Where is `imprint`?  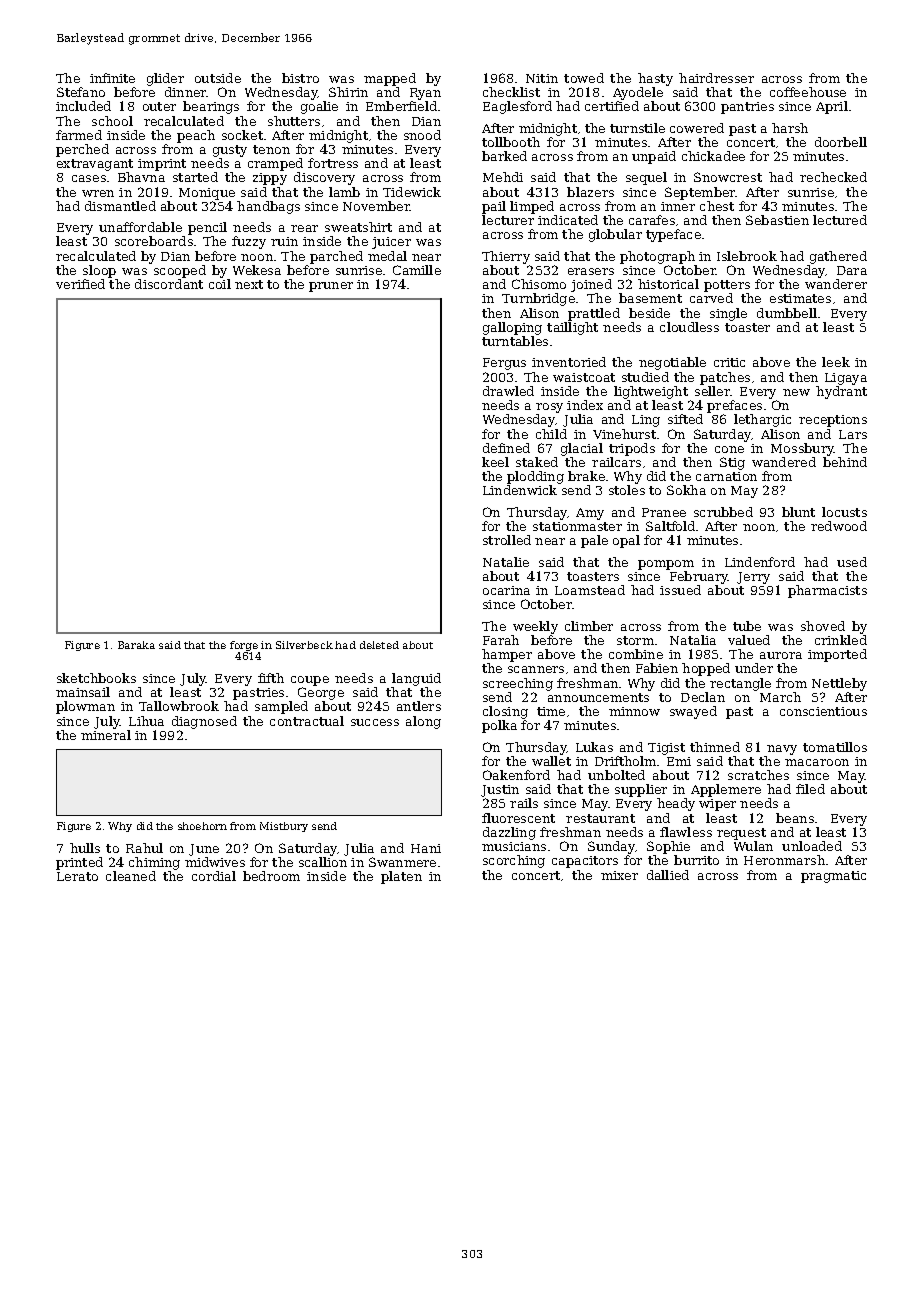 imprint is located at coordinates (162, 165).
